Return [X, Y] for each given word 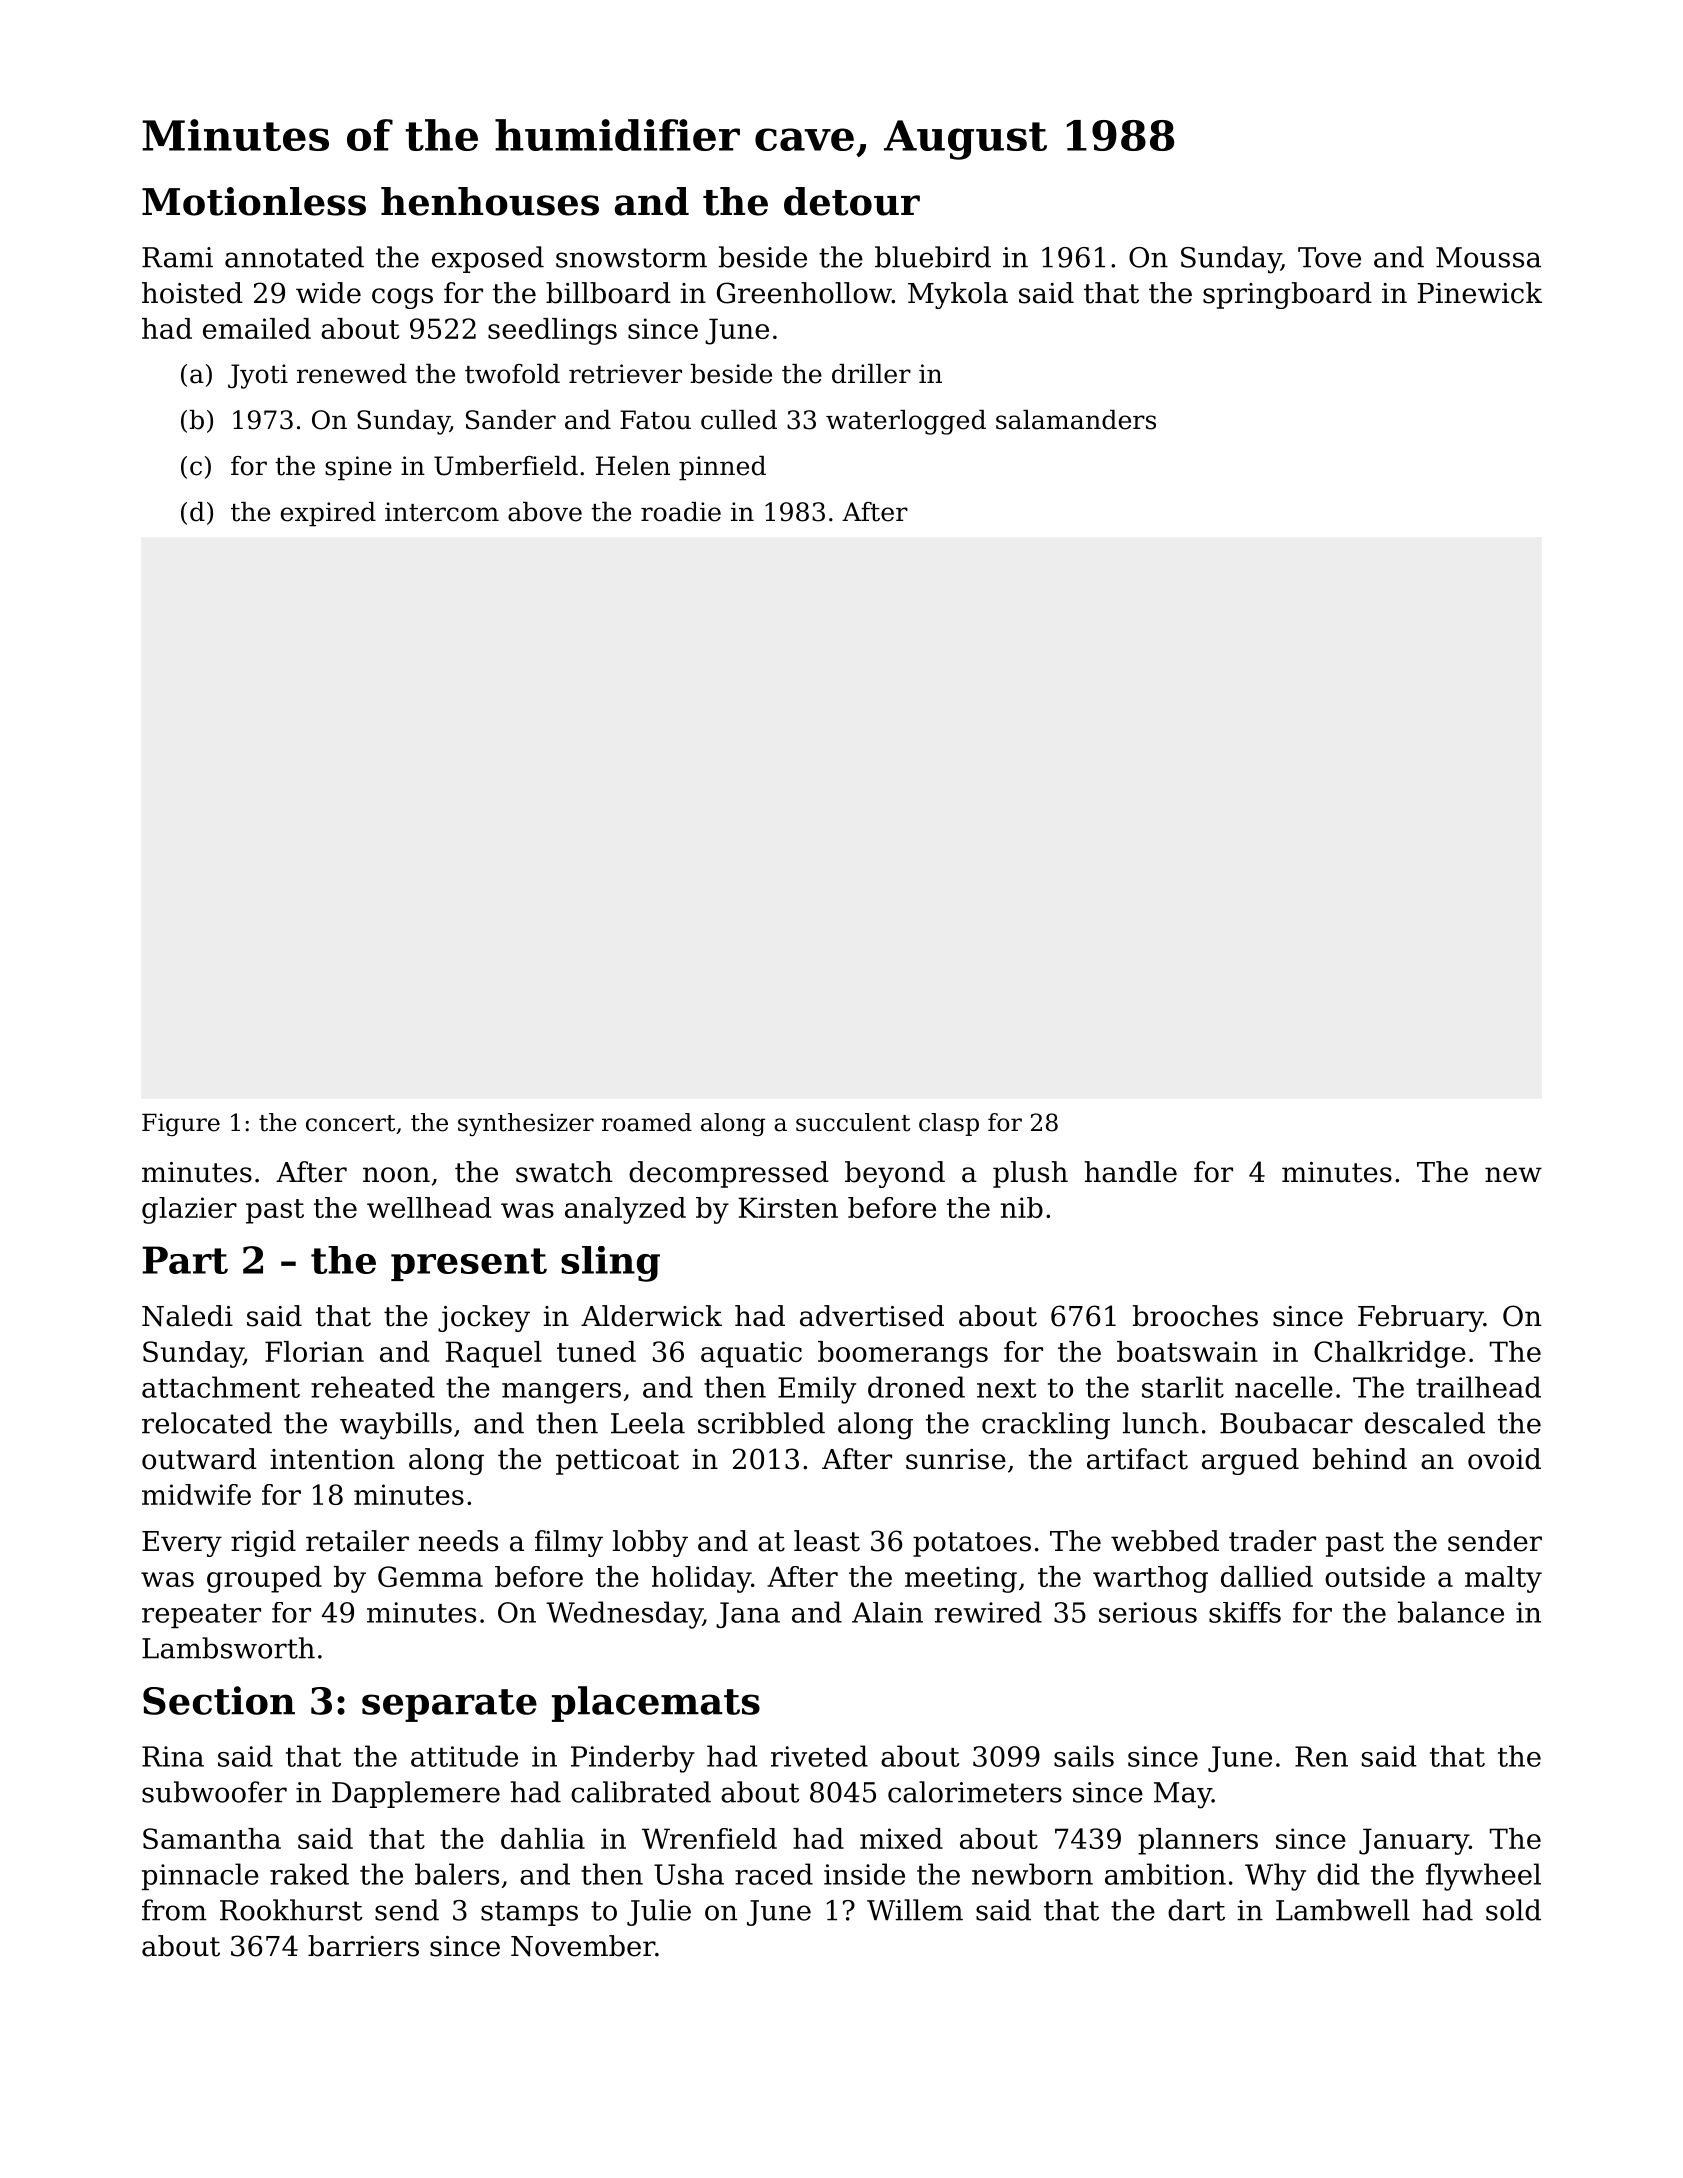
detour [852, 201]
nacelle [1284, 1387]
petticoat [617, 1462]
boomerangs [903, 1354]
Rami [177, 257]
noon [396, 1175]
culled [739, 420]
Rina [173, 1756]
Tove [1329, 257]
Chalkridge [1390, 1354]
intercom [442, 512]
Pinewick [1480, 293]
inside [864, 1874]
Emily [817, 1390]
